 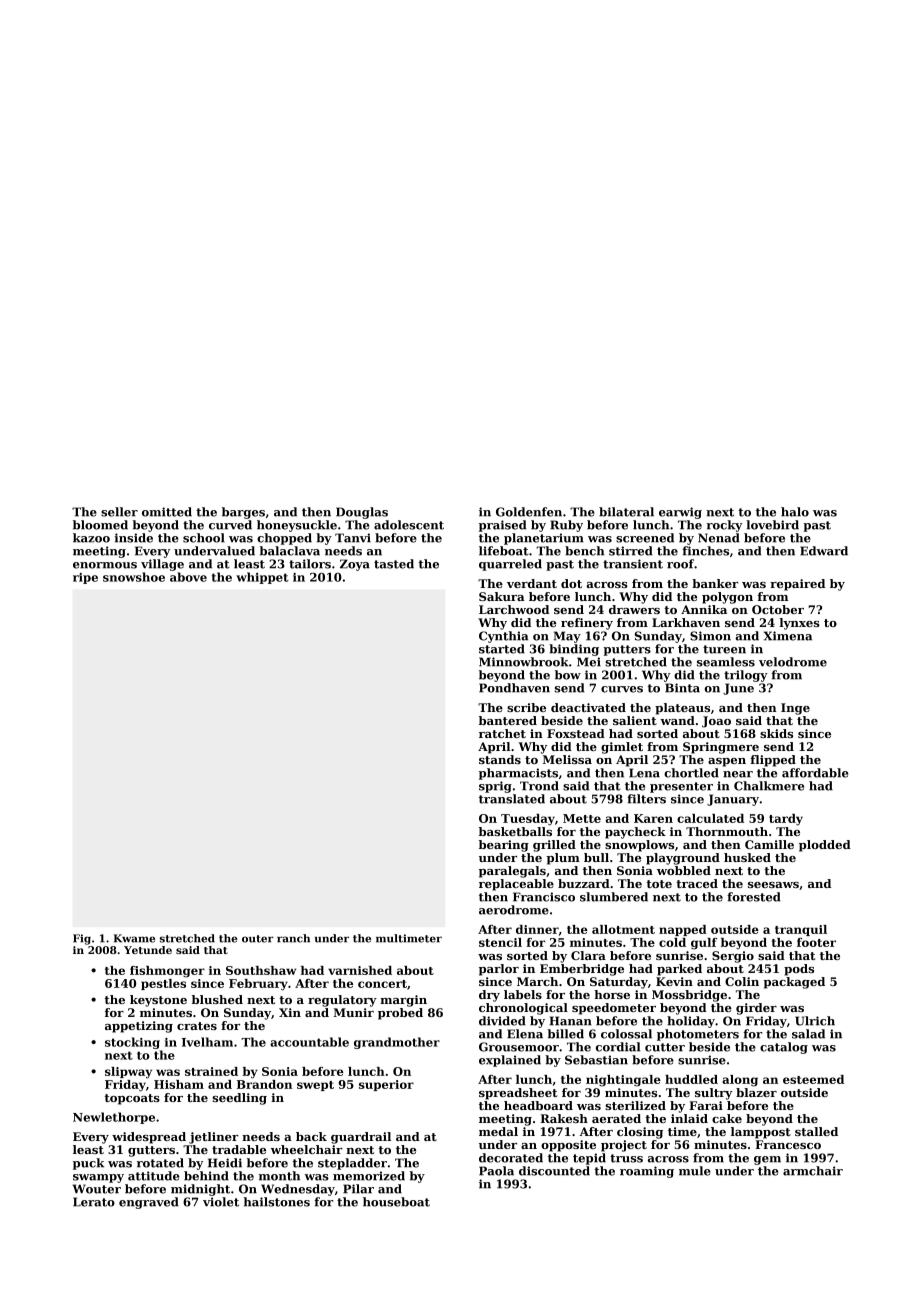 What do you see at coordinates (362, 513) in the document?
I see `Douglas` at bounding box center [362, 513].
